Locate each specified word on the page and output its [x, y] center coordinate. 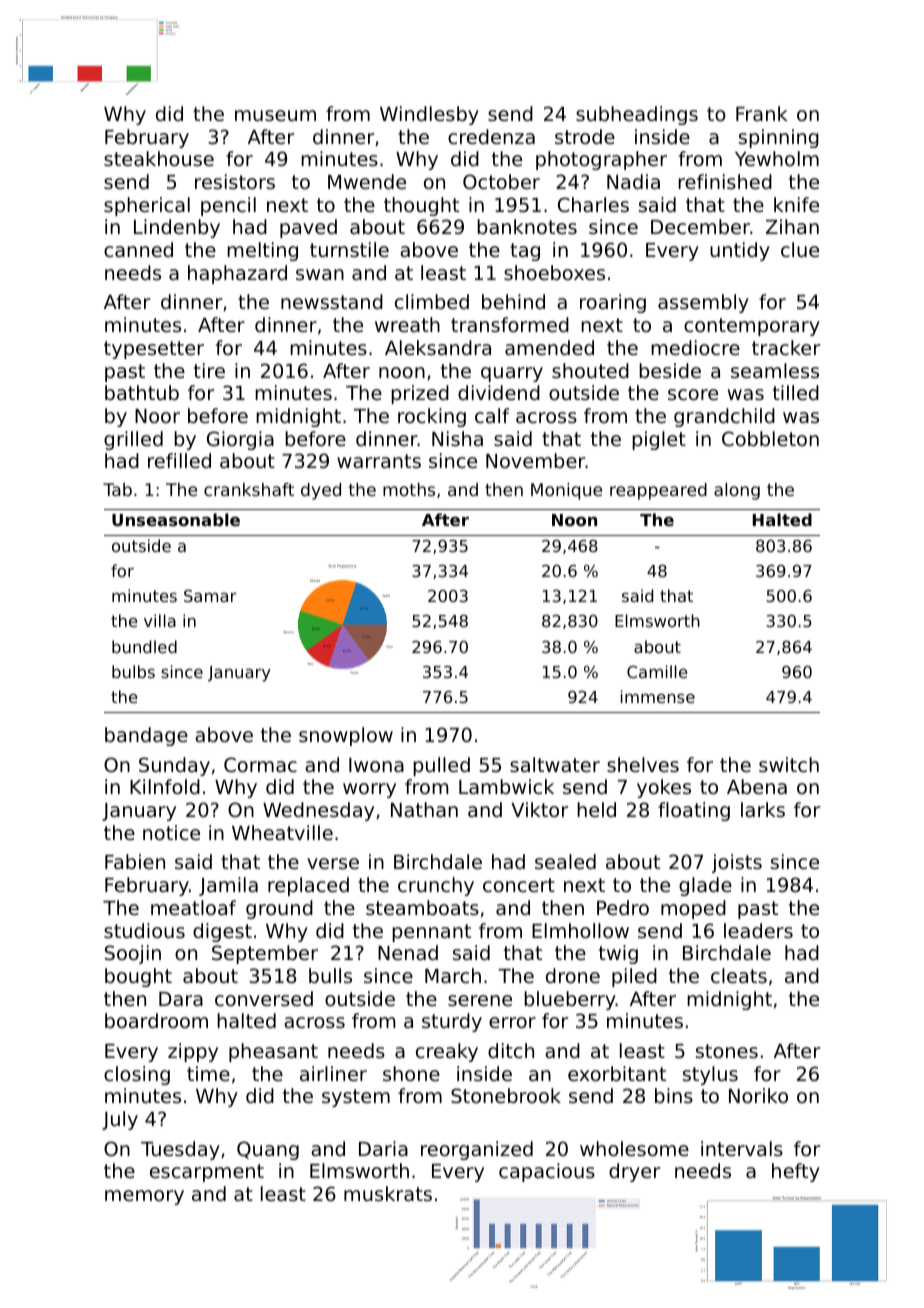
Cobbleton [770, 438]
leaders [758, 930]
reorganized [477, 1150]
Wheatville [282, 832]
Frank [761, 113]
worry [369, 790]
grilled [133, 440]
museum [275, 115]
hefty [796, 1172]
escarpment [207, 1173]
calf [492, 415]
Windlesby [429, 115]
